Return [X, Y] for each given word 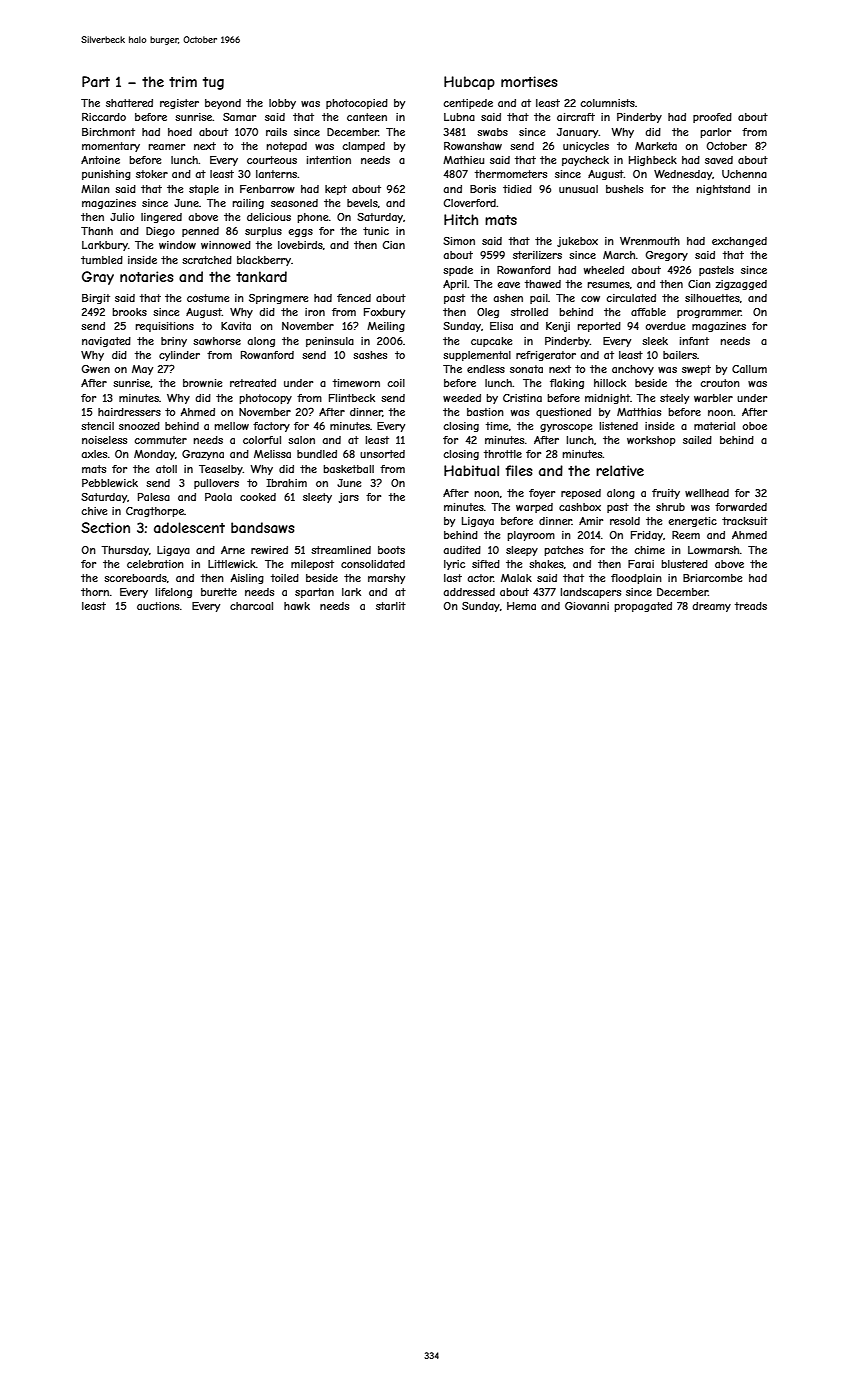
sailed [697, 440]
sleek [655, 341]
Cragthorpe [155, 512]
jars [348, 498]
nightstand [723, 190]
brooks [129, 312]
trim [183, 81]
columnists [607, 103]
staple [204, 190]
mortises [529, 81]
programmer [709, 314]
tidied [517, 189]
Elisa [501, 326]
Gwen [96, 369]
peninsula [330, 342]
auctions [158, 606]
